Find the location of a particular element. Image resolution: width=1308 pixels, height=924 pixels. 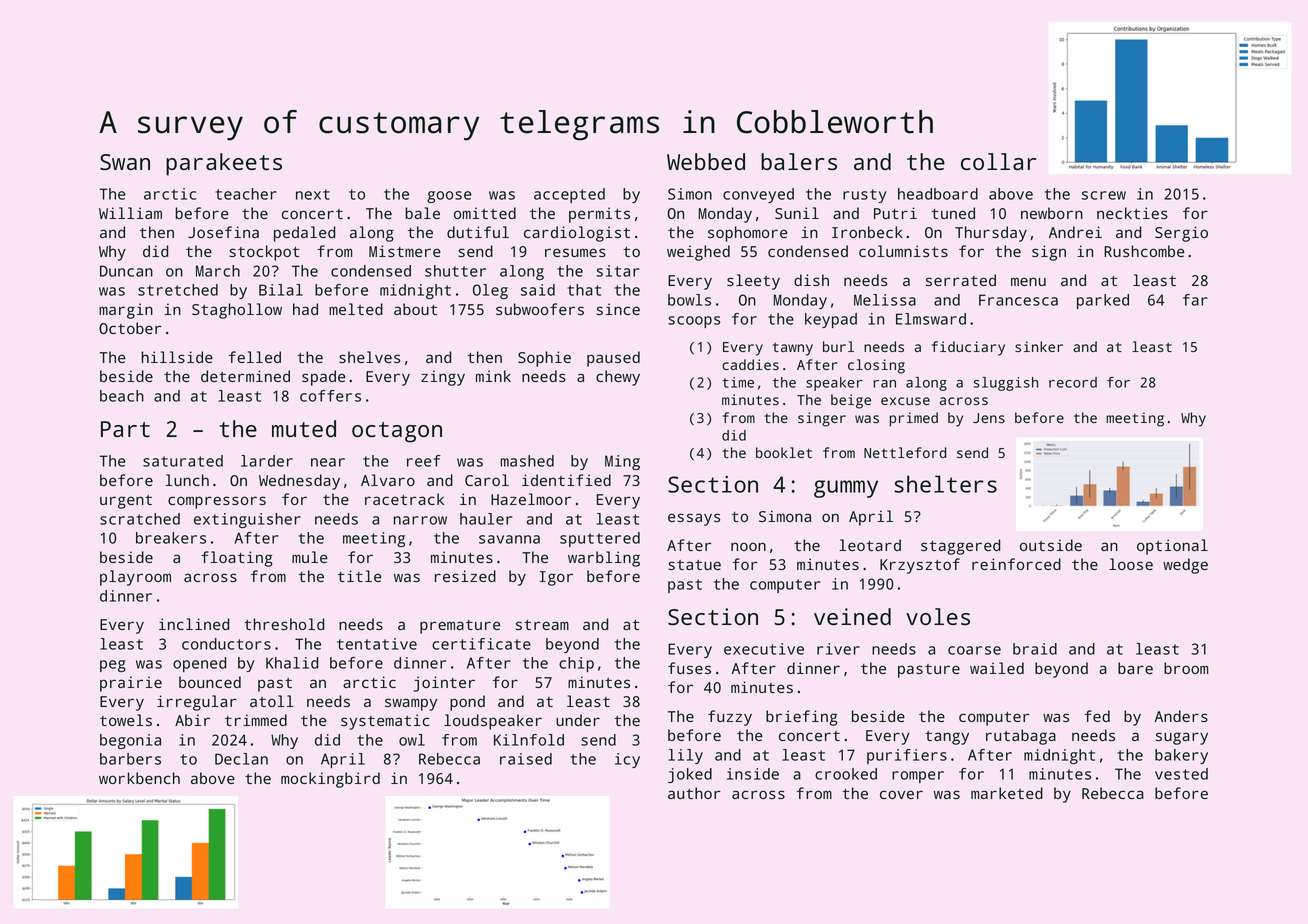

Webbed is located at coordinates (706, 161).
